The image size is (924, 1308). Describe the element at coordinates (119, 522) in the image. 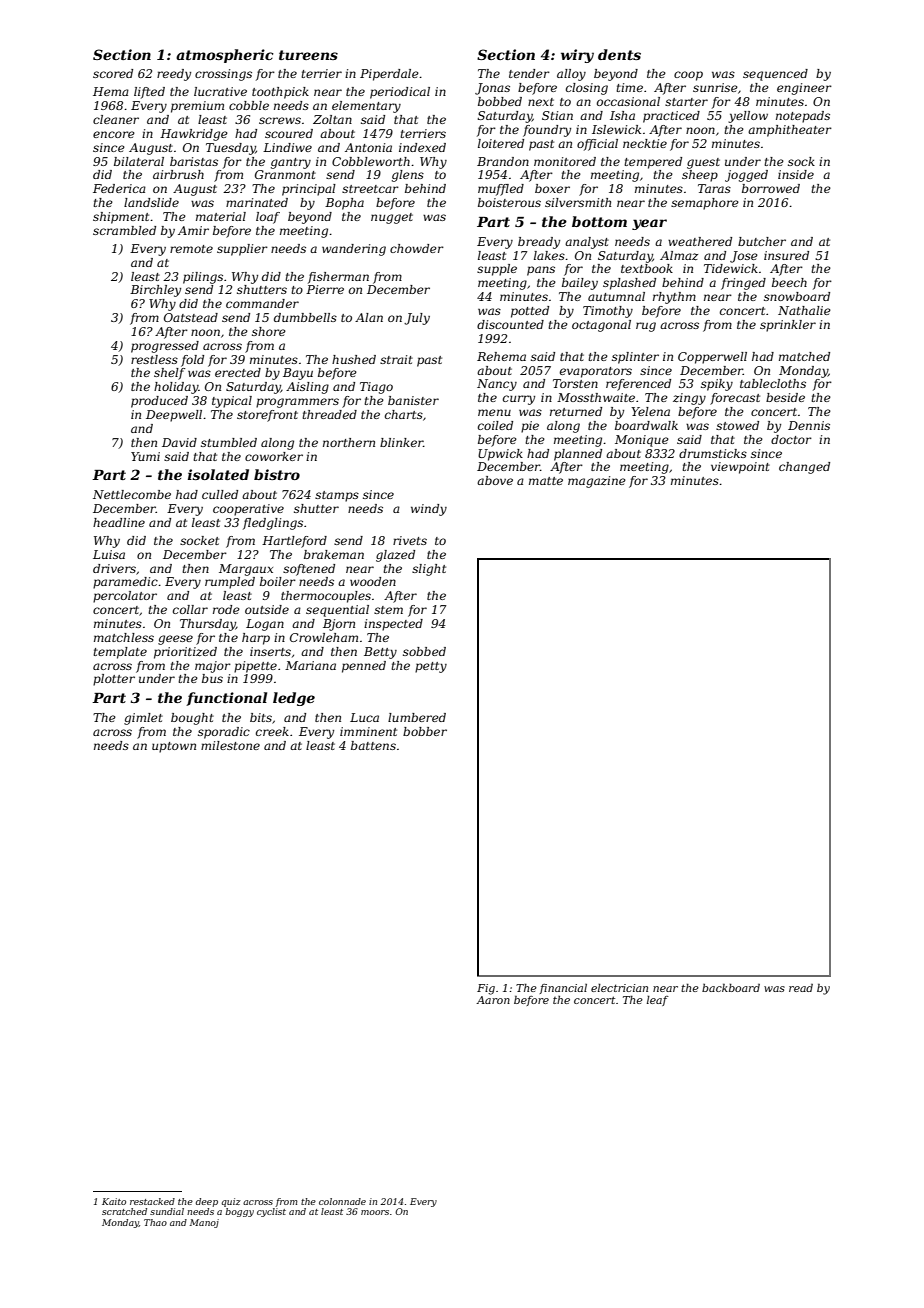

I see `headline` at that location.
